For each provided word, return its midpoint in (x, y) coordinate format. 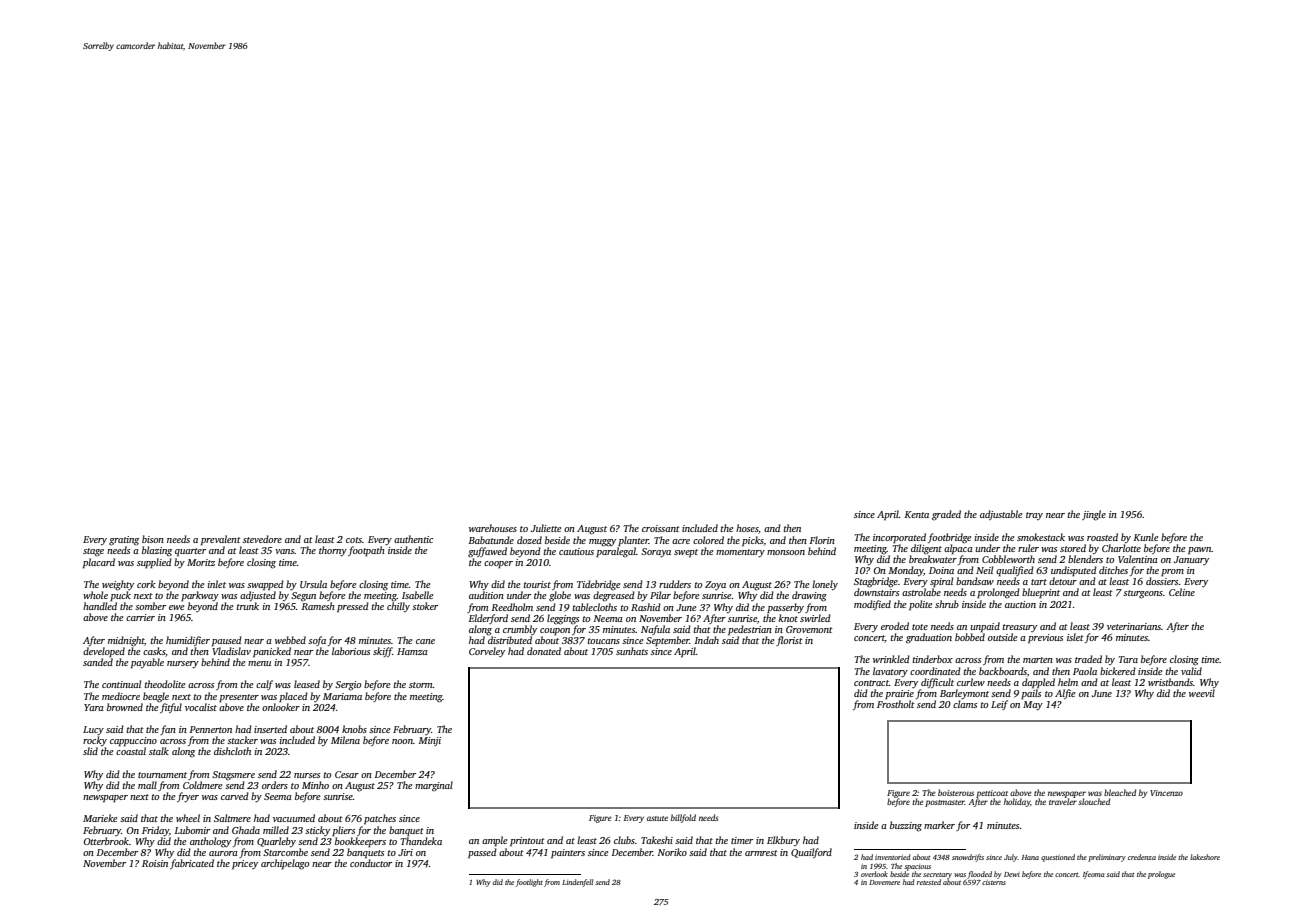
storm (421, 685)
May (1033, 706)
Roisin (155, 863)
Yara (94, 707)
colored (708, 540)
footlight (529, 883)
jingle (1094, 515)
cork (146, 584)
